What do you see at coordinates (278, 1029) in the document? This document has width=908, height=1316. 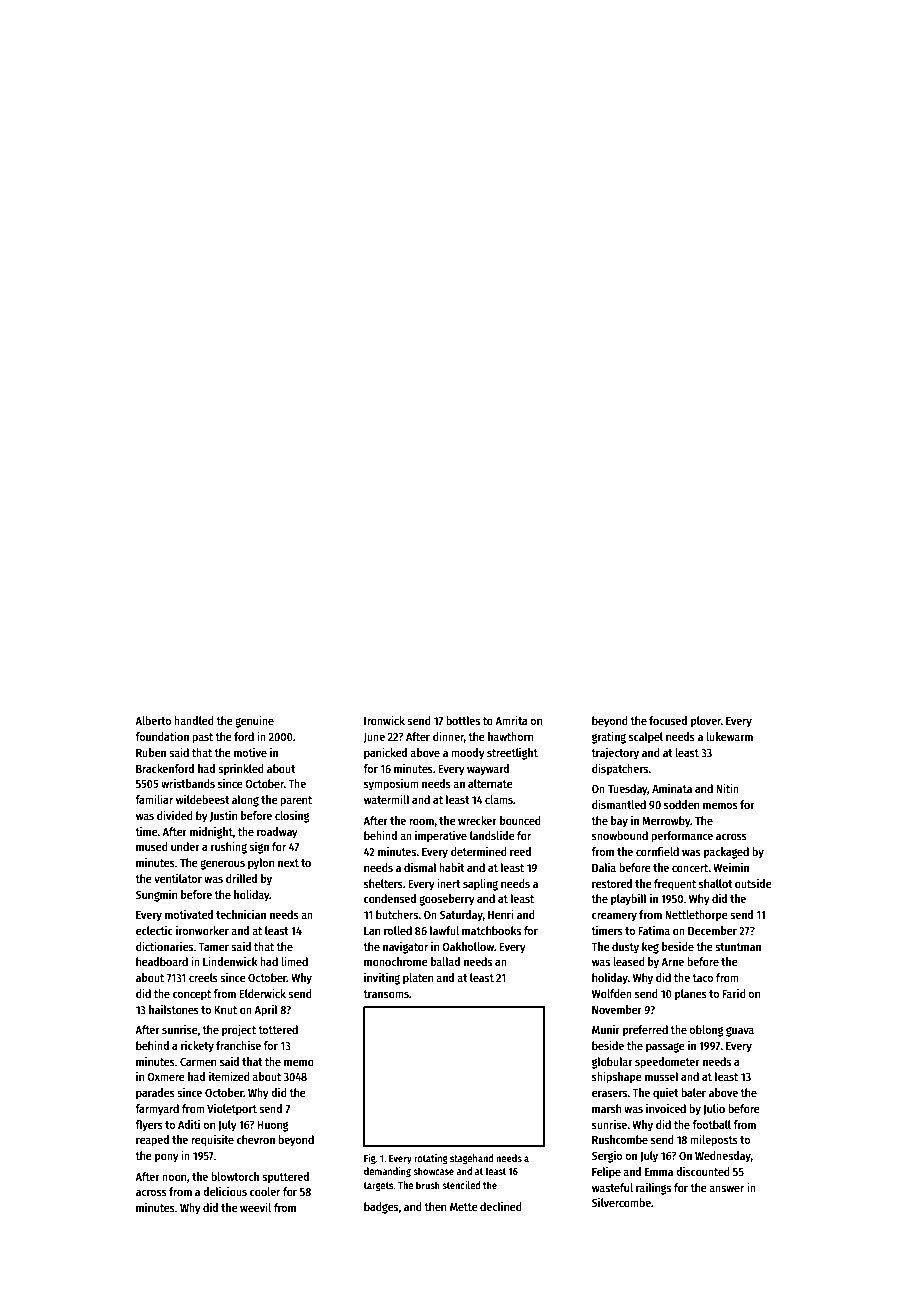 I see `tottered` at bounding box center [278, 1029].
